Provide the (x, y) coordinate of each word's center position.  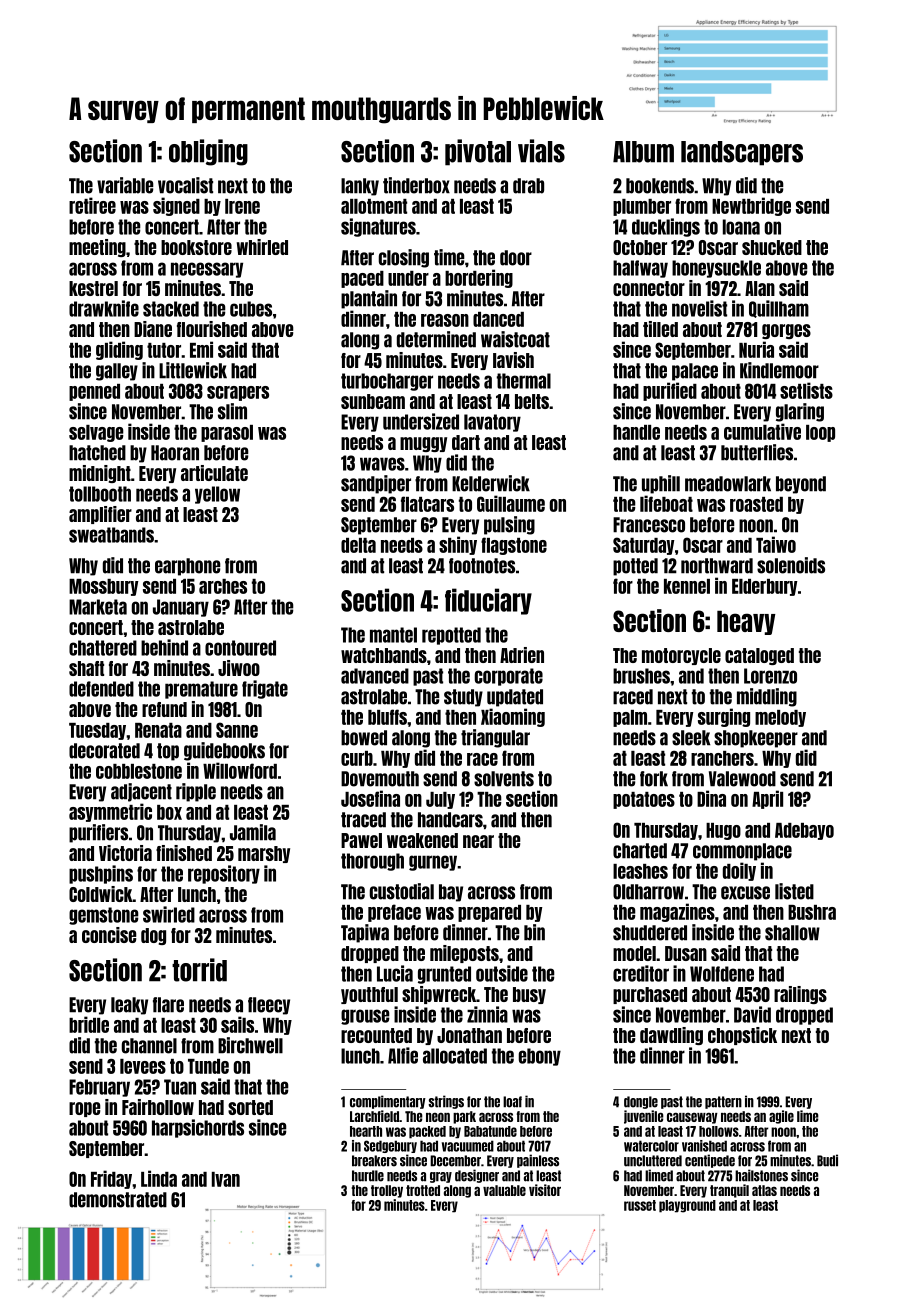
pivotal (478, 152)
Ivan (226, 1179)
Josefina (370, 798)
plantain (369, 299)
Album (643, 152)
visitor (545, 1190)
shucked (772, 247)
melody (780, 718)
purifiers (98, 833)
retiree (92, 205)
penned (94, 392)
